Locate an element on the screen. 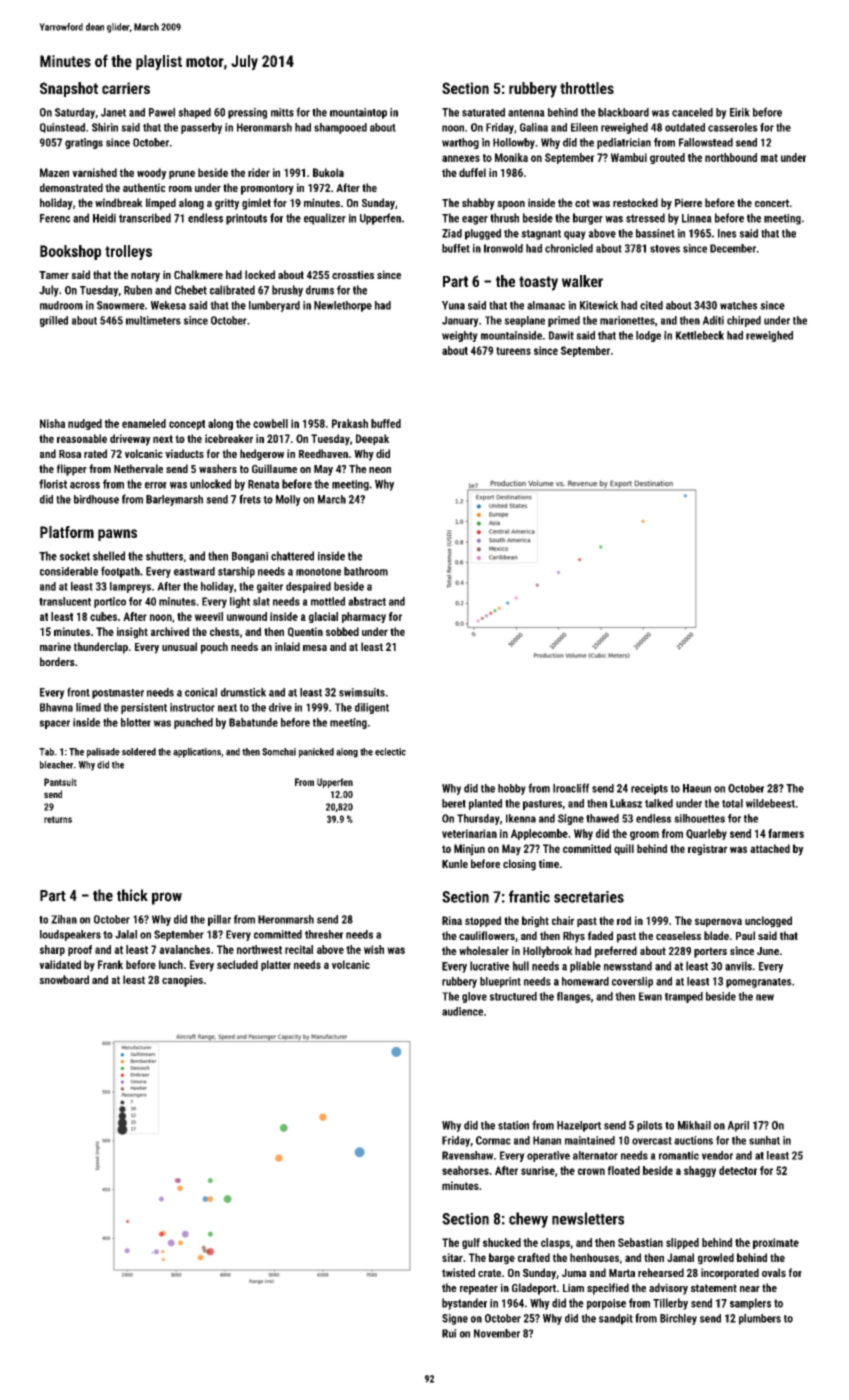  abstract is located at coordinates (367, 601).
